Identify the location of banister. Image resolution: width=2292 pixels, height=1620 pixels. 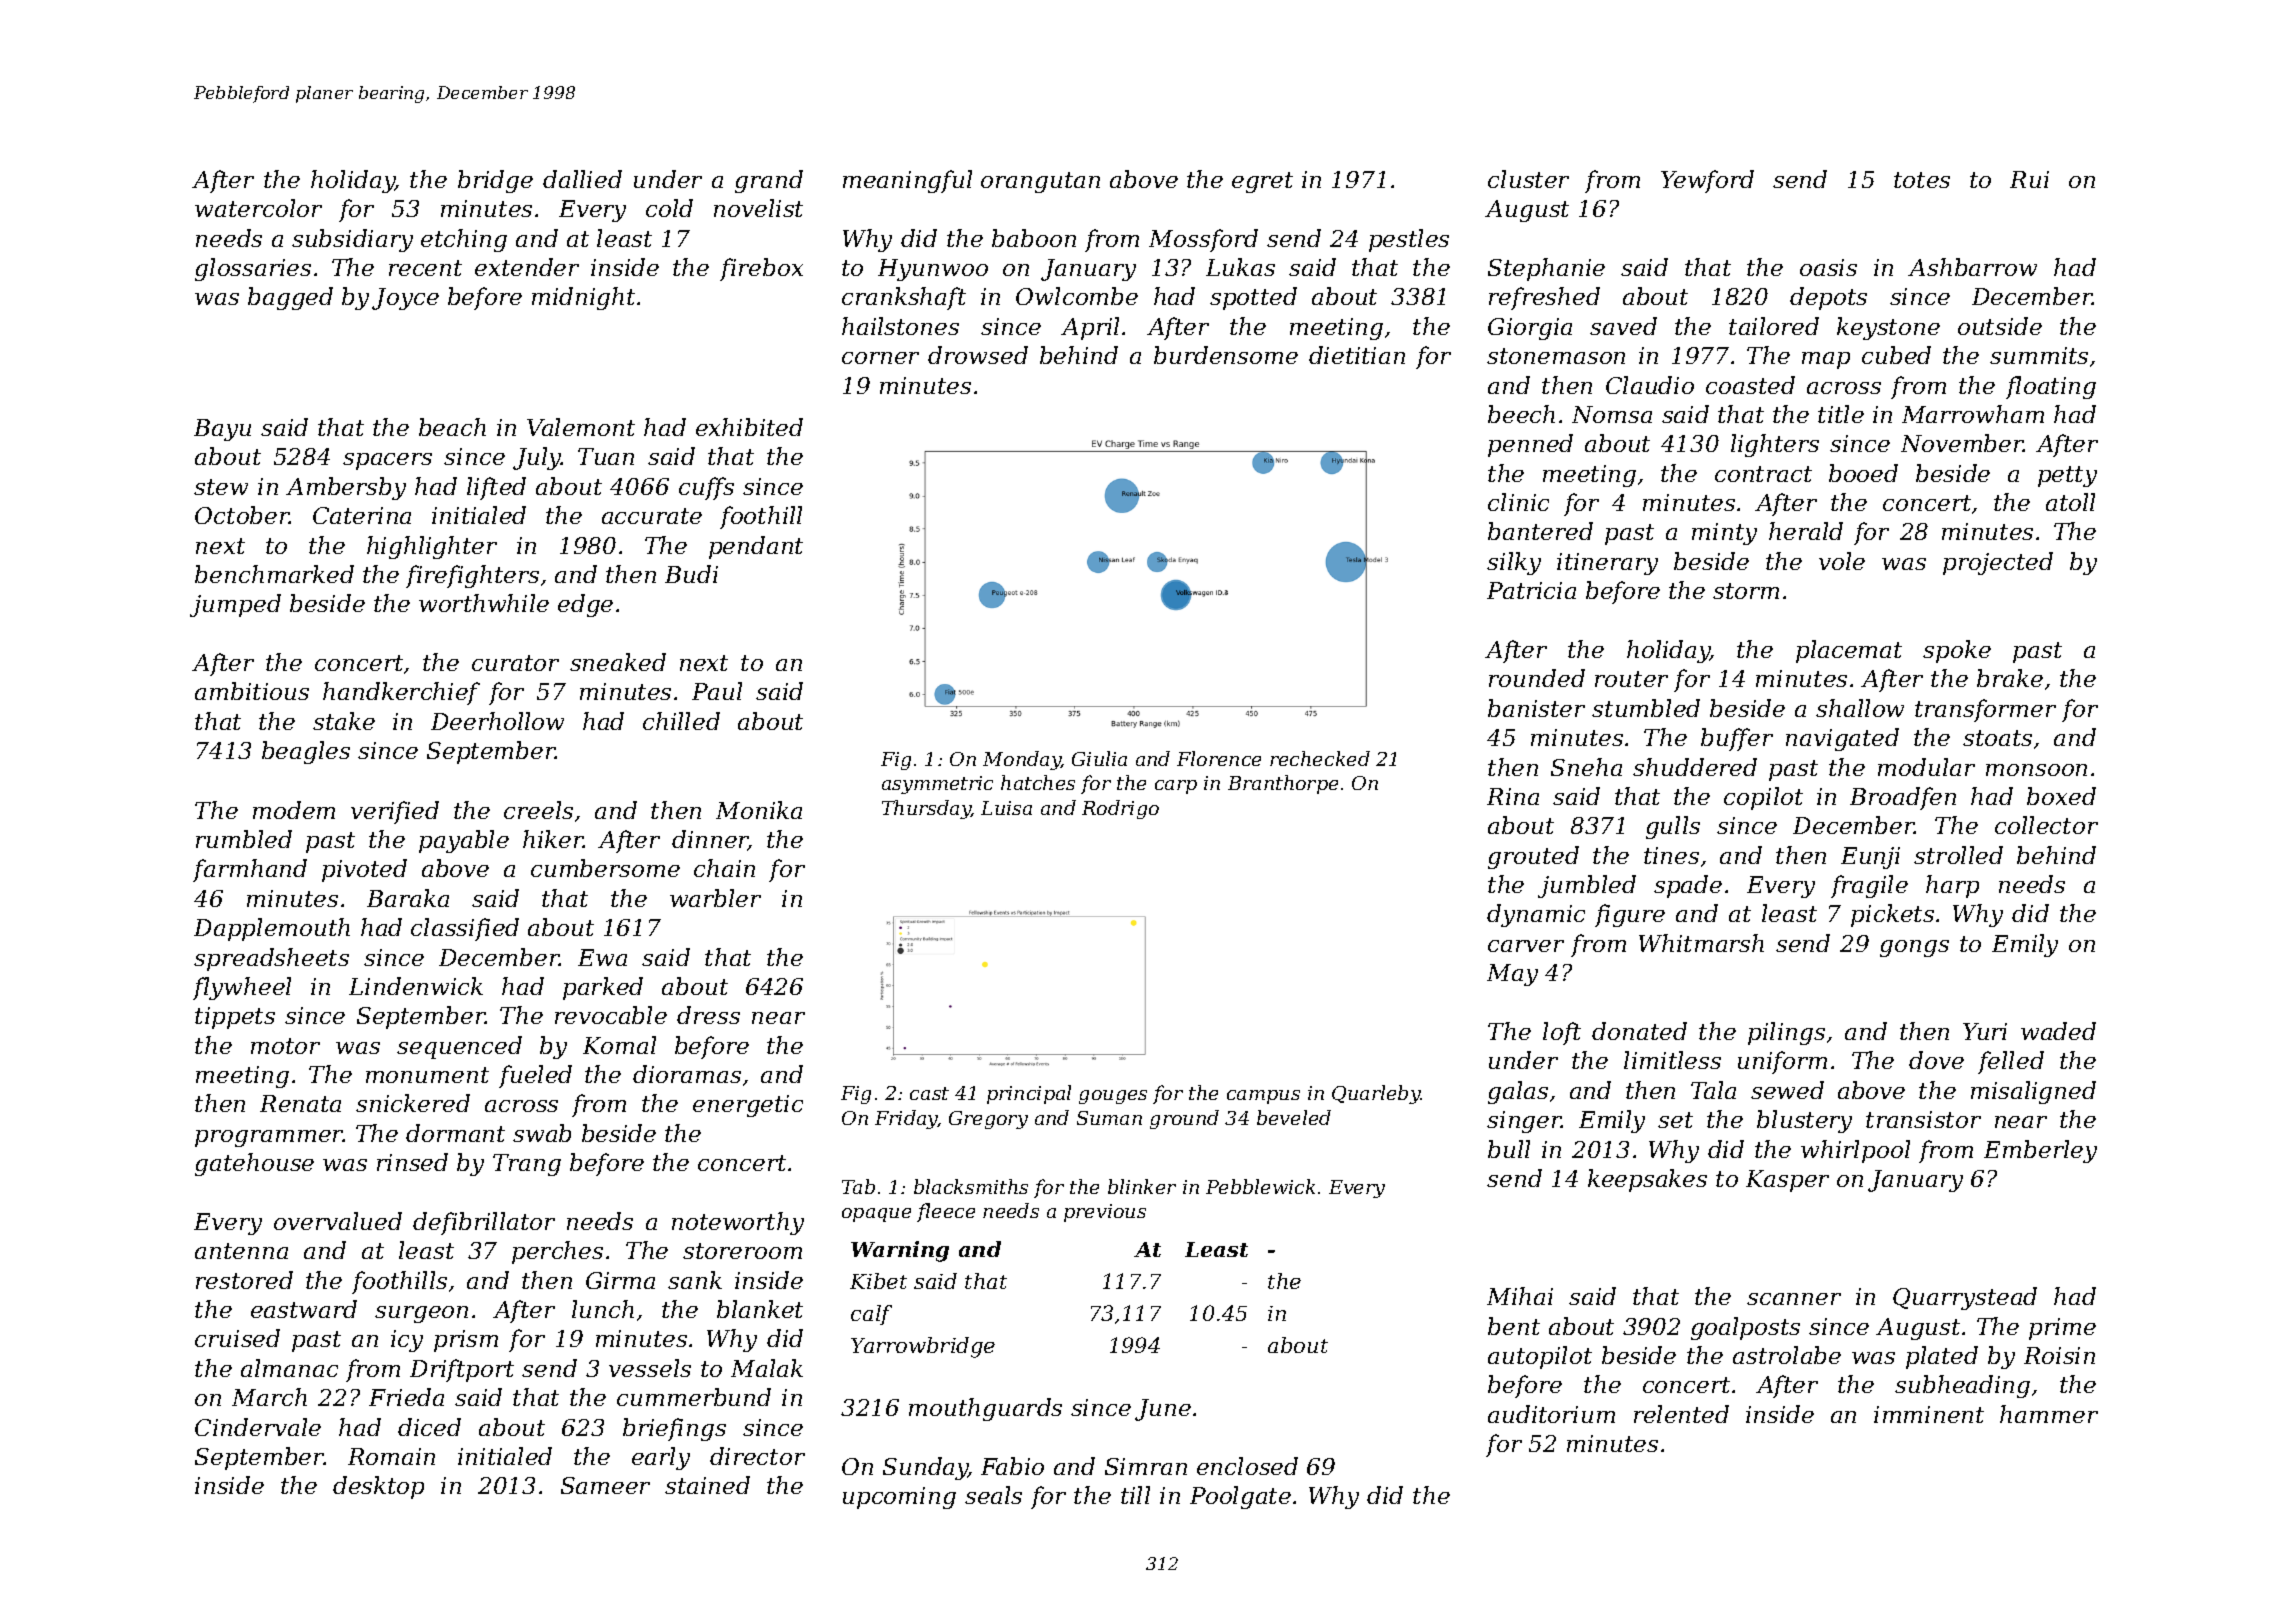
(1536, 708).
